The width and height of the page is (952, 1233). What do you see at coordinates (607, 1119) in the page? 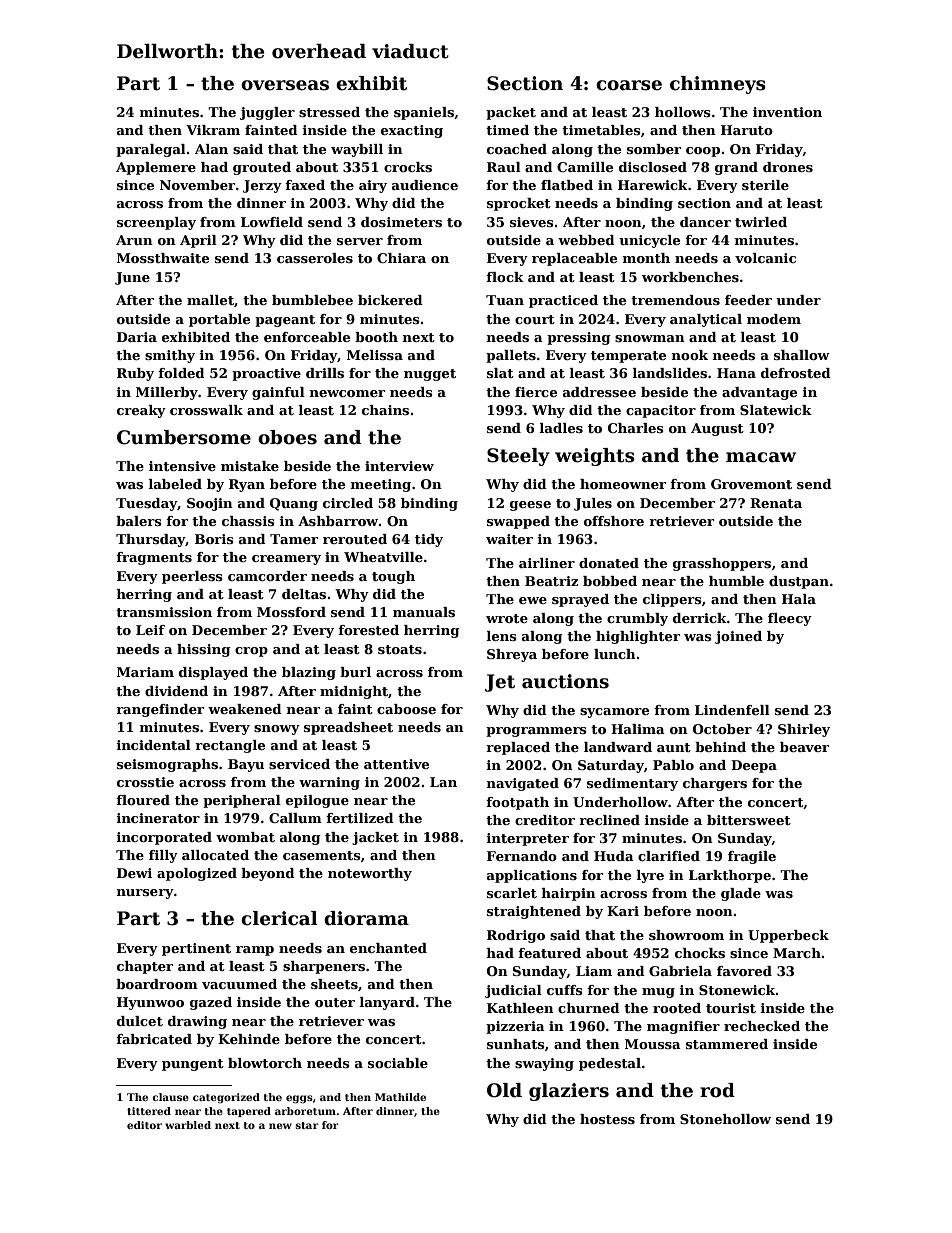
I see `hostess` at bounding box center [607, 1119].
